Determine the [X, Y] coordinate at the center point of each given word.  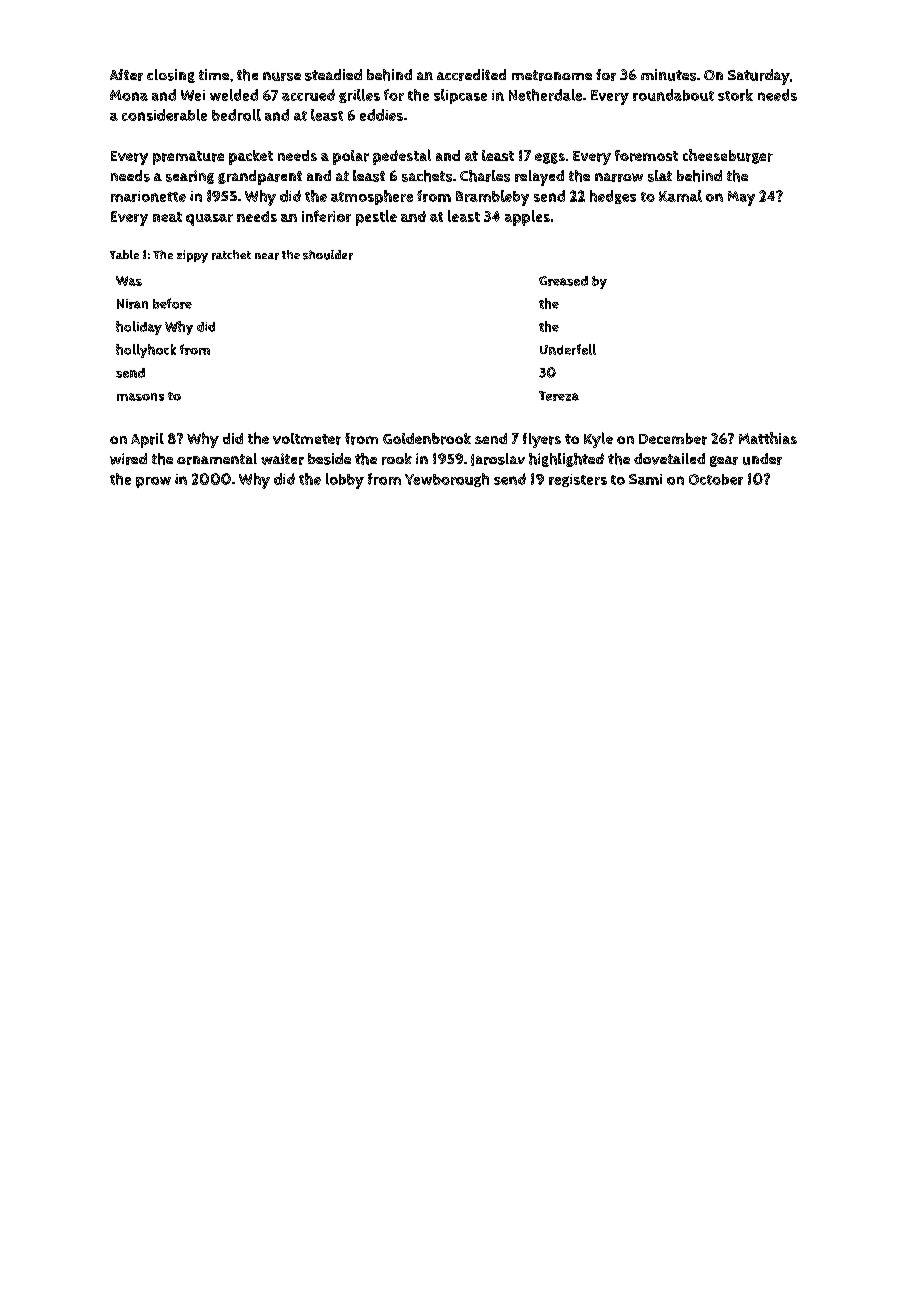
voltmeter [307, 439]
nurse [282, 76]
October [716, 479]
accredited [471, 75]
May [741, 198]
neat [167, 217]
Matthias [768, 438]
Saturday [759, 77]
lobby [345, 481]
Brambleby [492, 198]
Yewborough [447, 480]
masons [140, 397]
